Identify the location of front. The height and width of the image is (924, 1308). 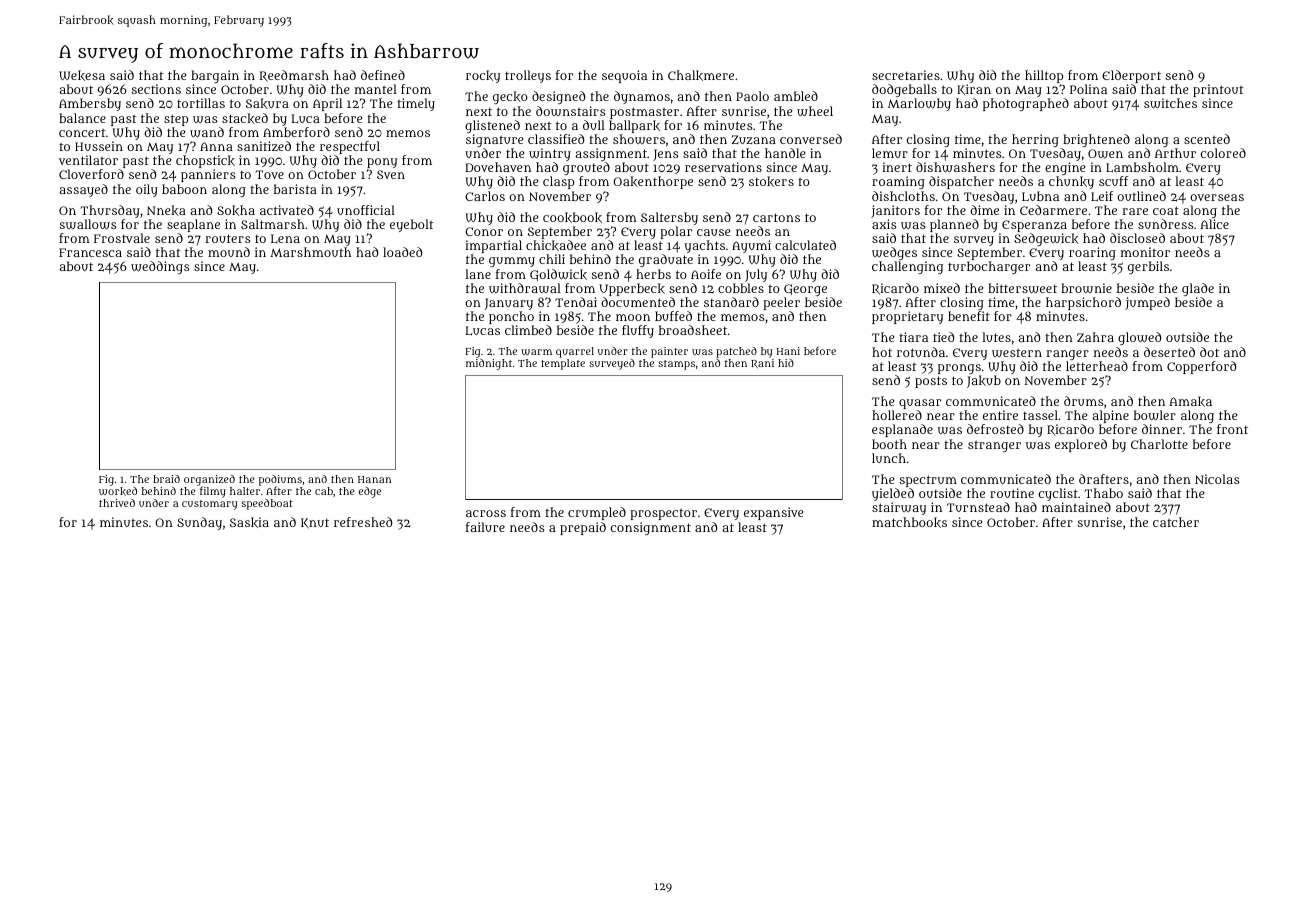
(1232, 429).
